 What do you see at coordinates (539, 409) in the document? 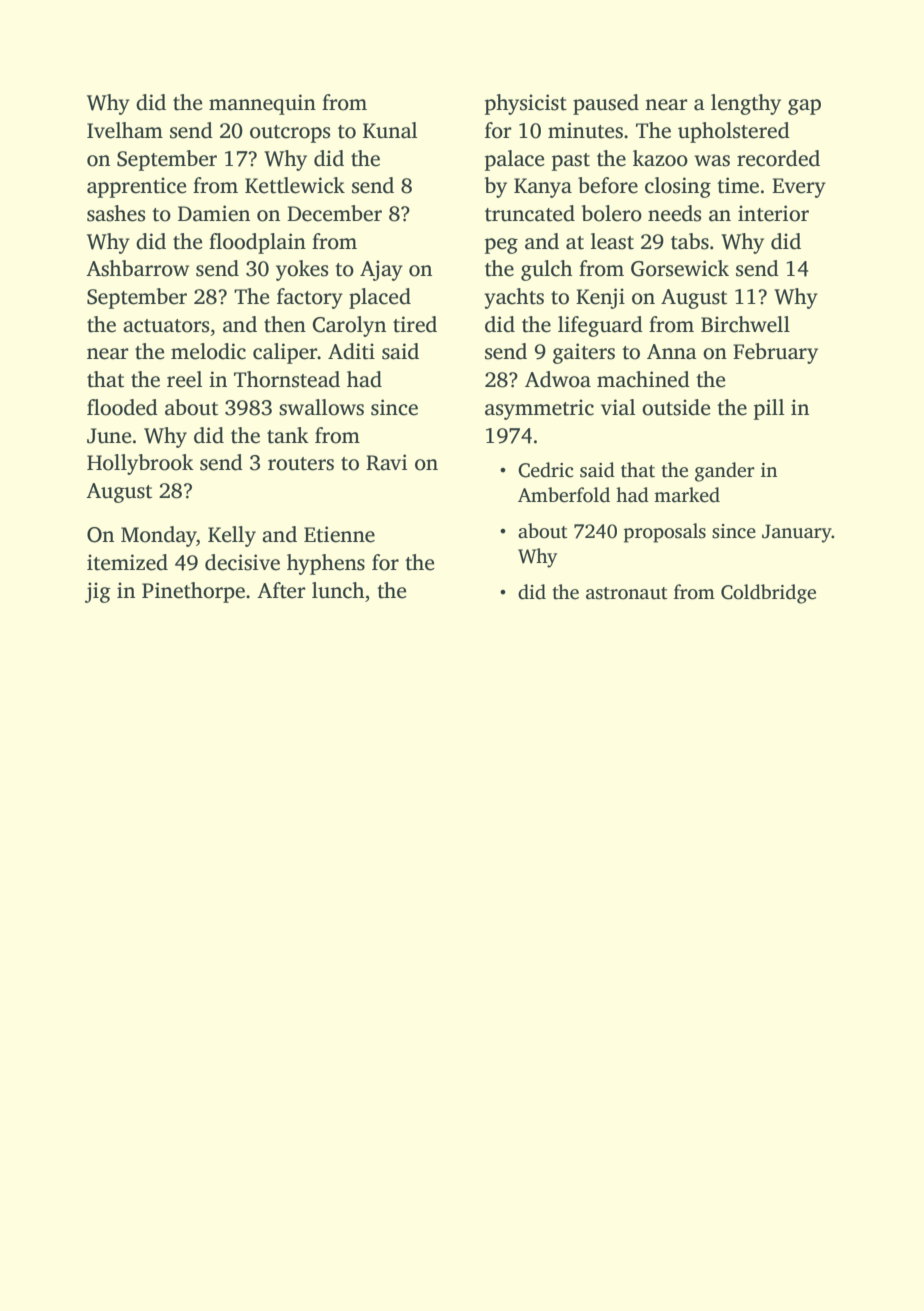
I see `asymmetric` at bounding box center [539, 409].
